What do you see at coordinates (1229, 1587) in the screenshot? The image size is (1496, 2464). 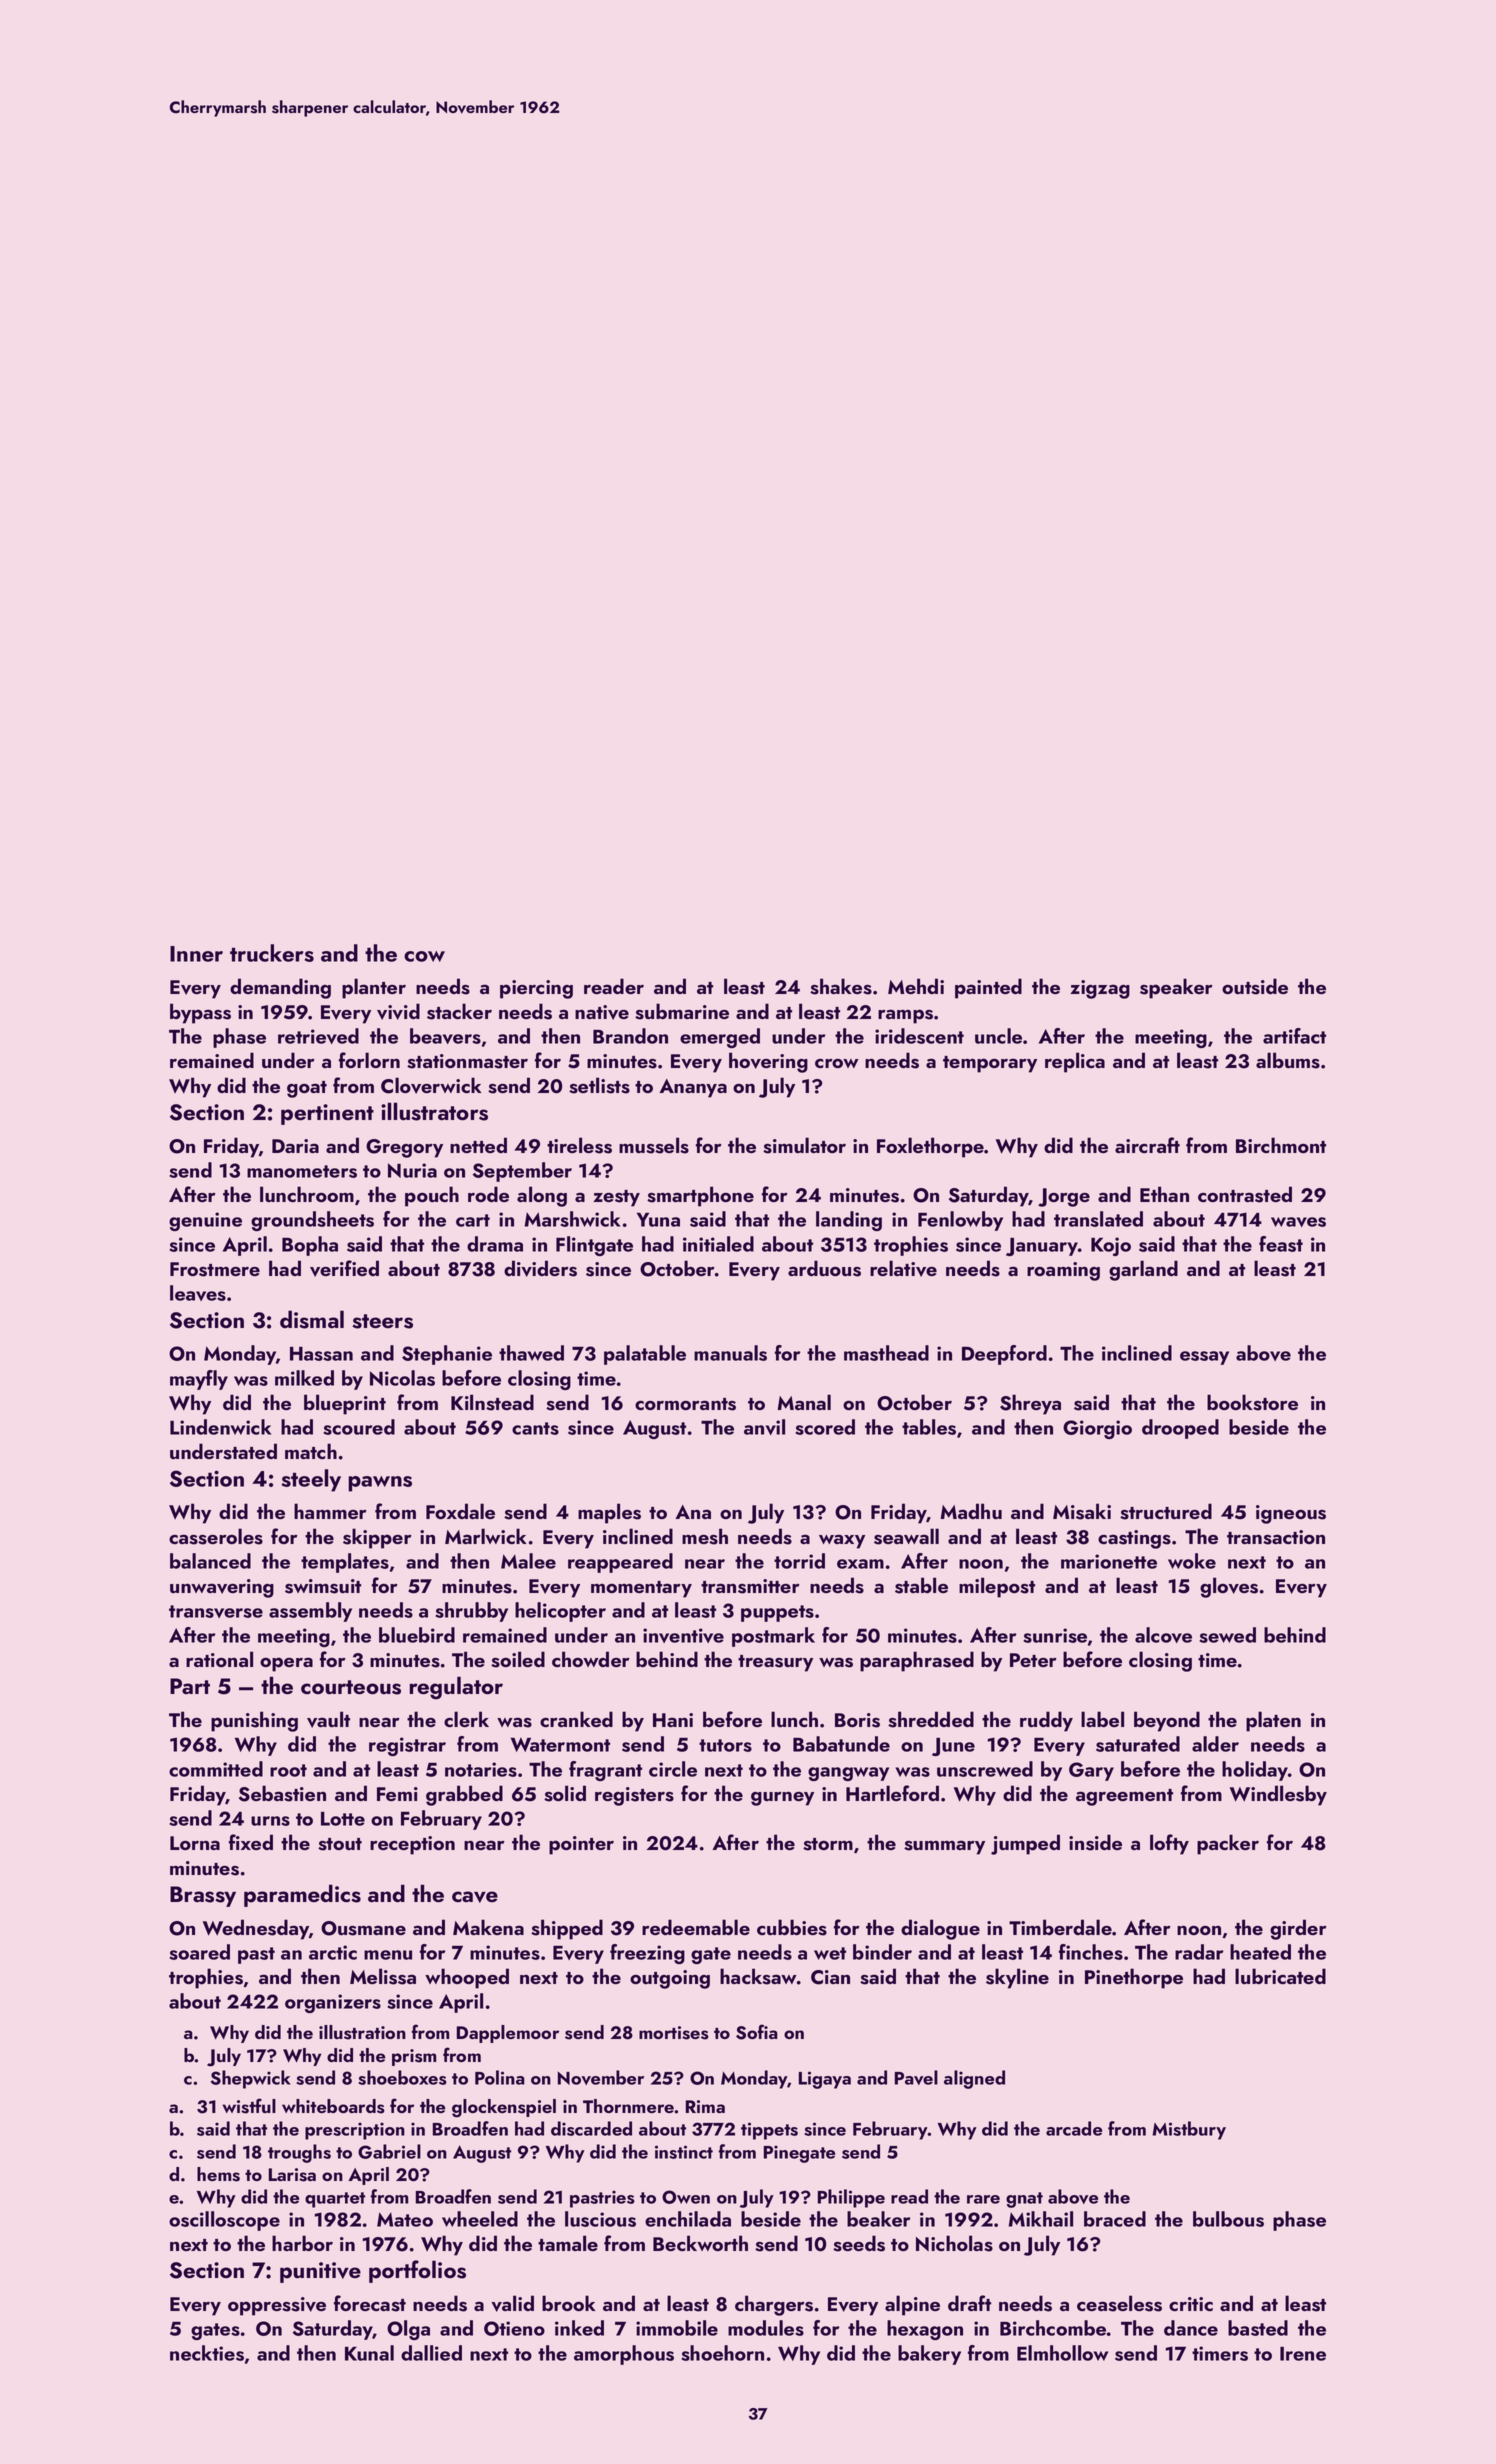 I see `gloves` at bounding box center [1229, 1587].
